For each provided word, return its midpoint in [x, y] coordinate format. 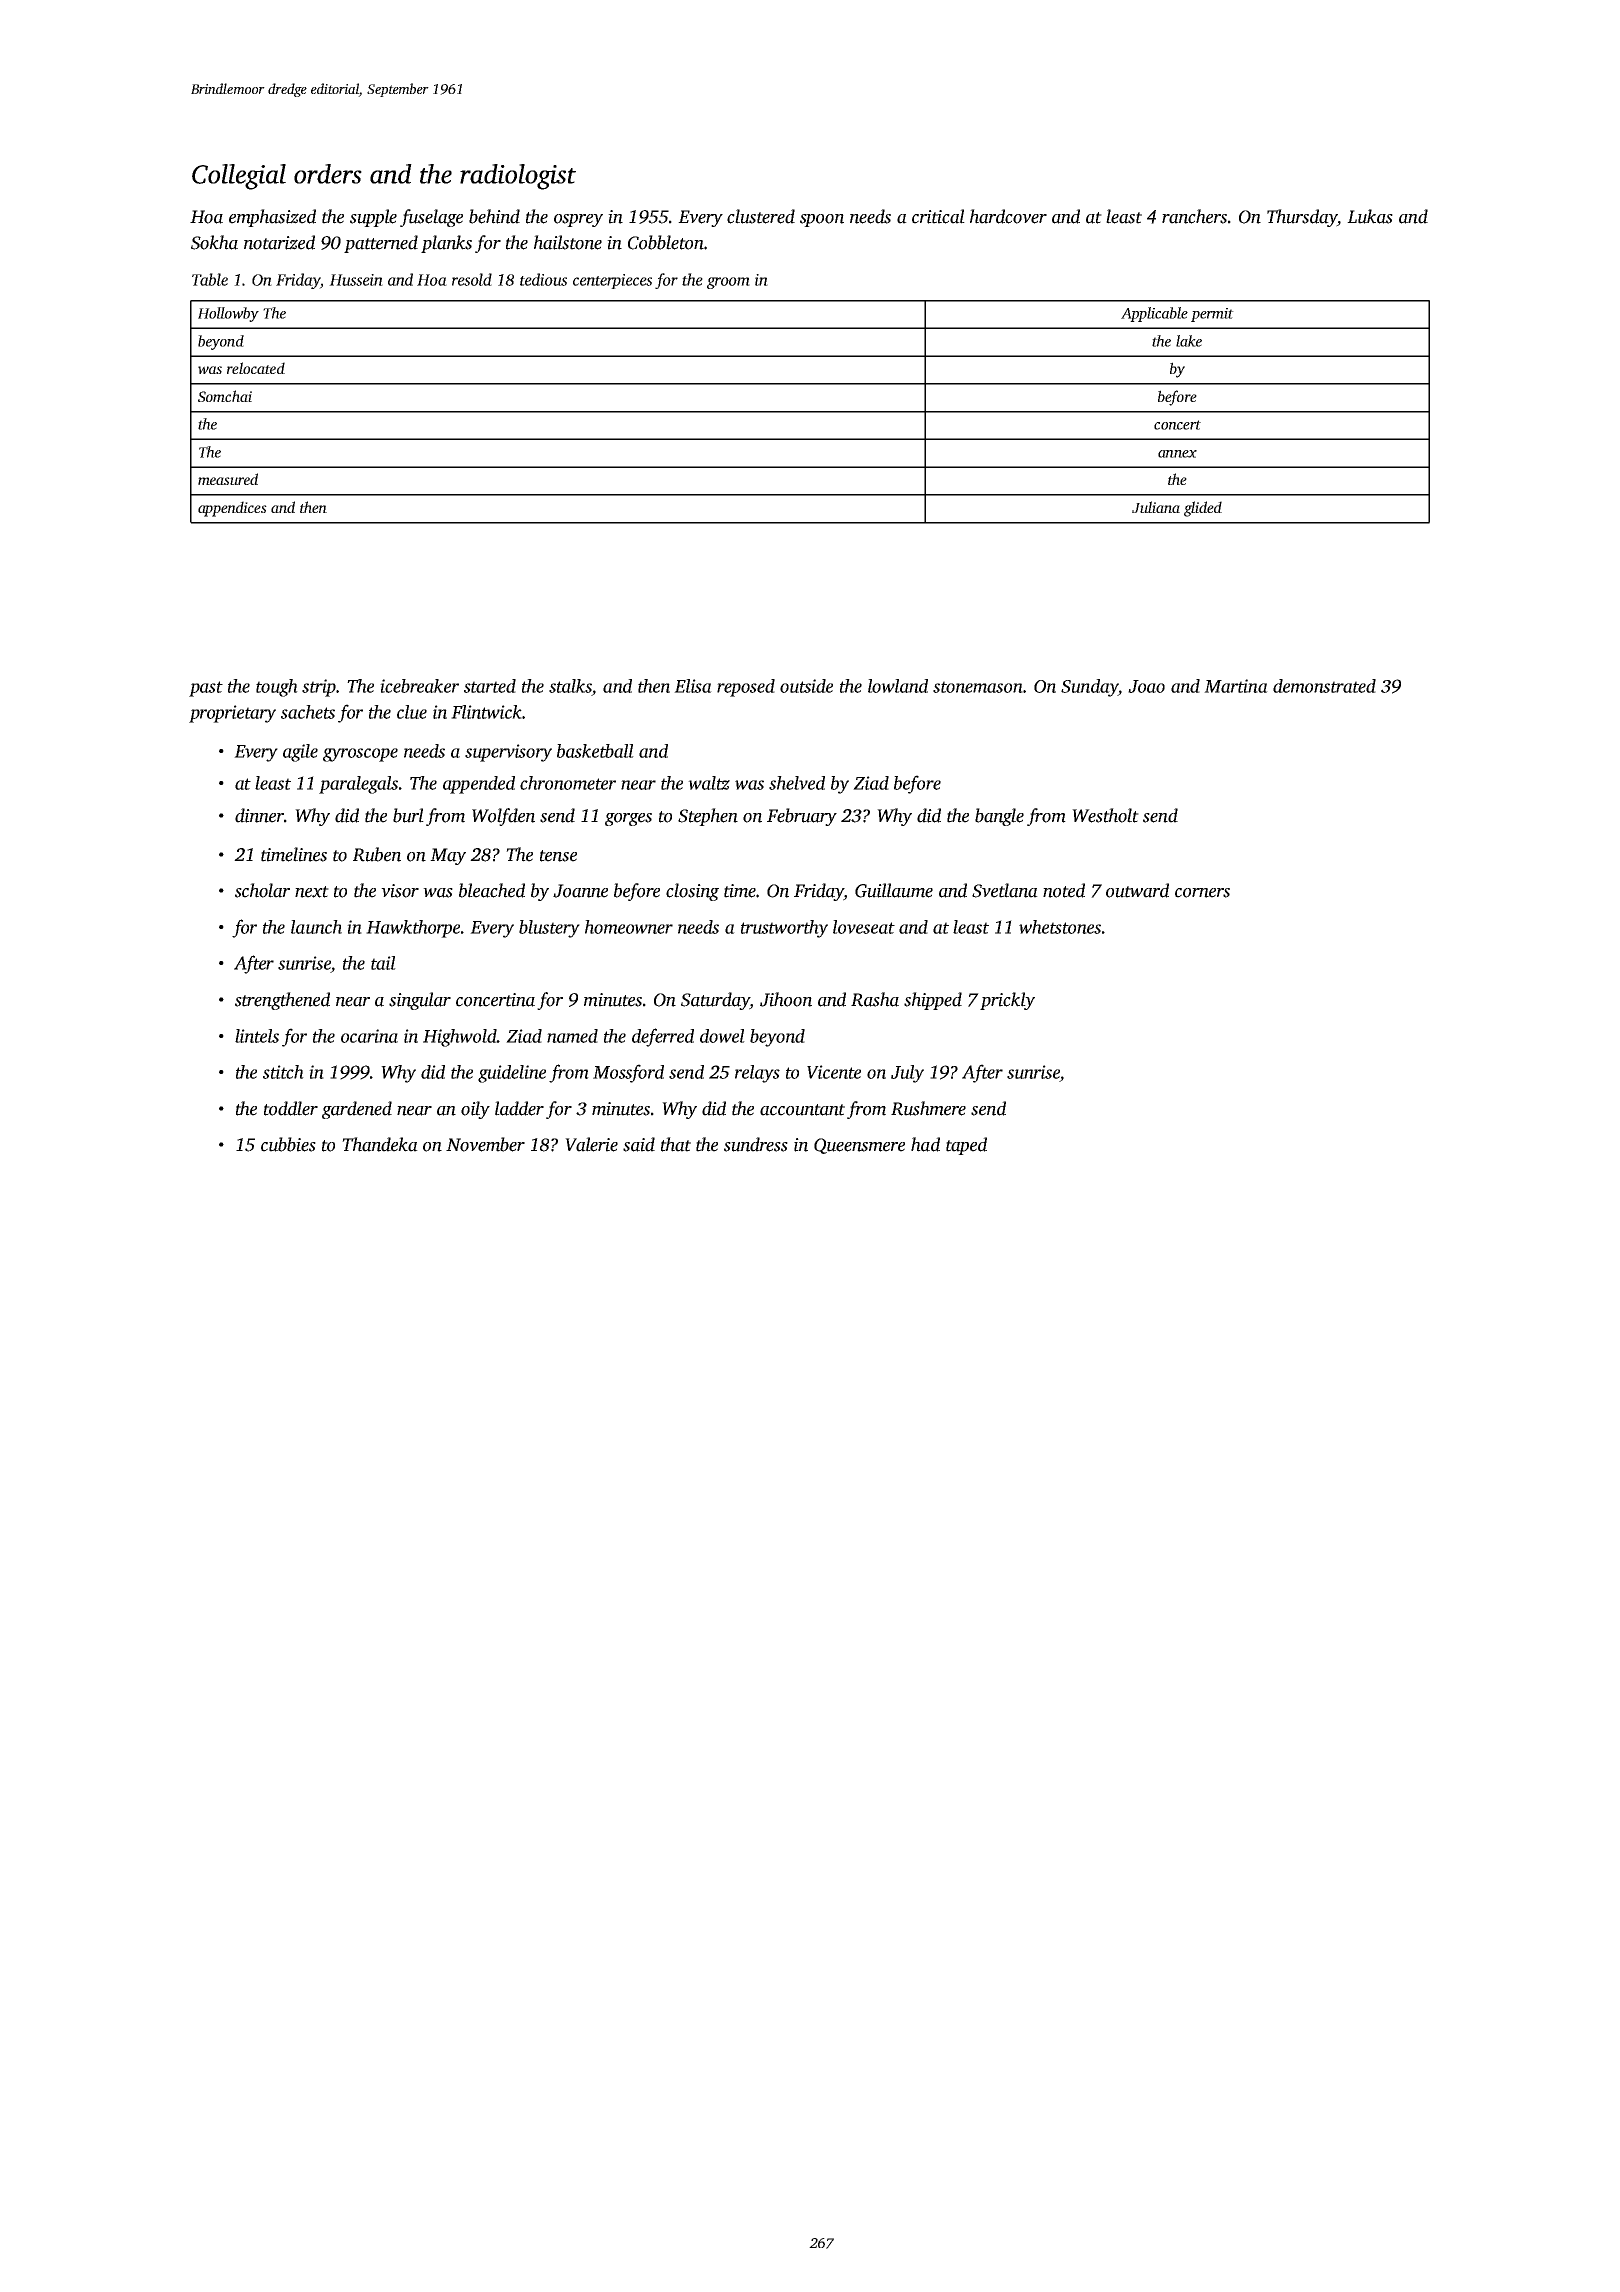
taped [966, 1146]
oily [475, 1110]
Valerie [591, 1144]
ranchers [1194, 216]
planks [446, 244]
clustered [761, 216]
